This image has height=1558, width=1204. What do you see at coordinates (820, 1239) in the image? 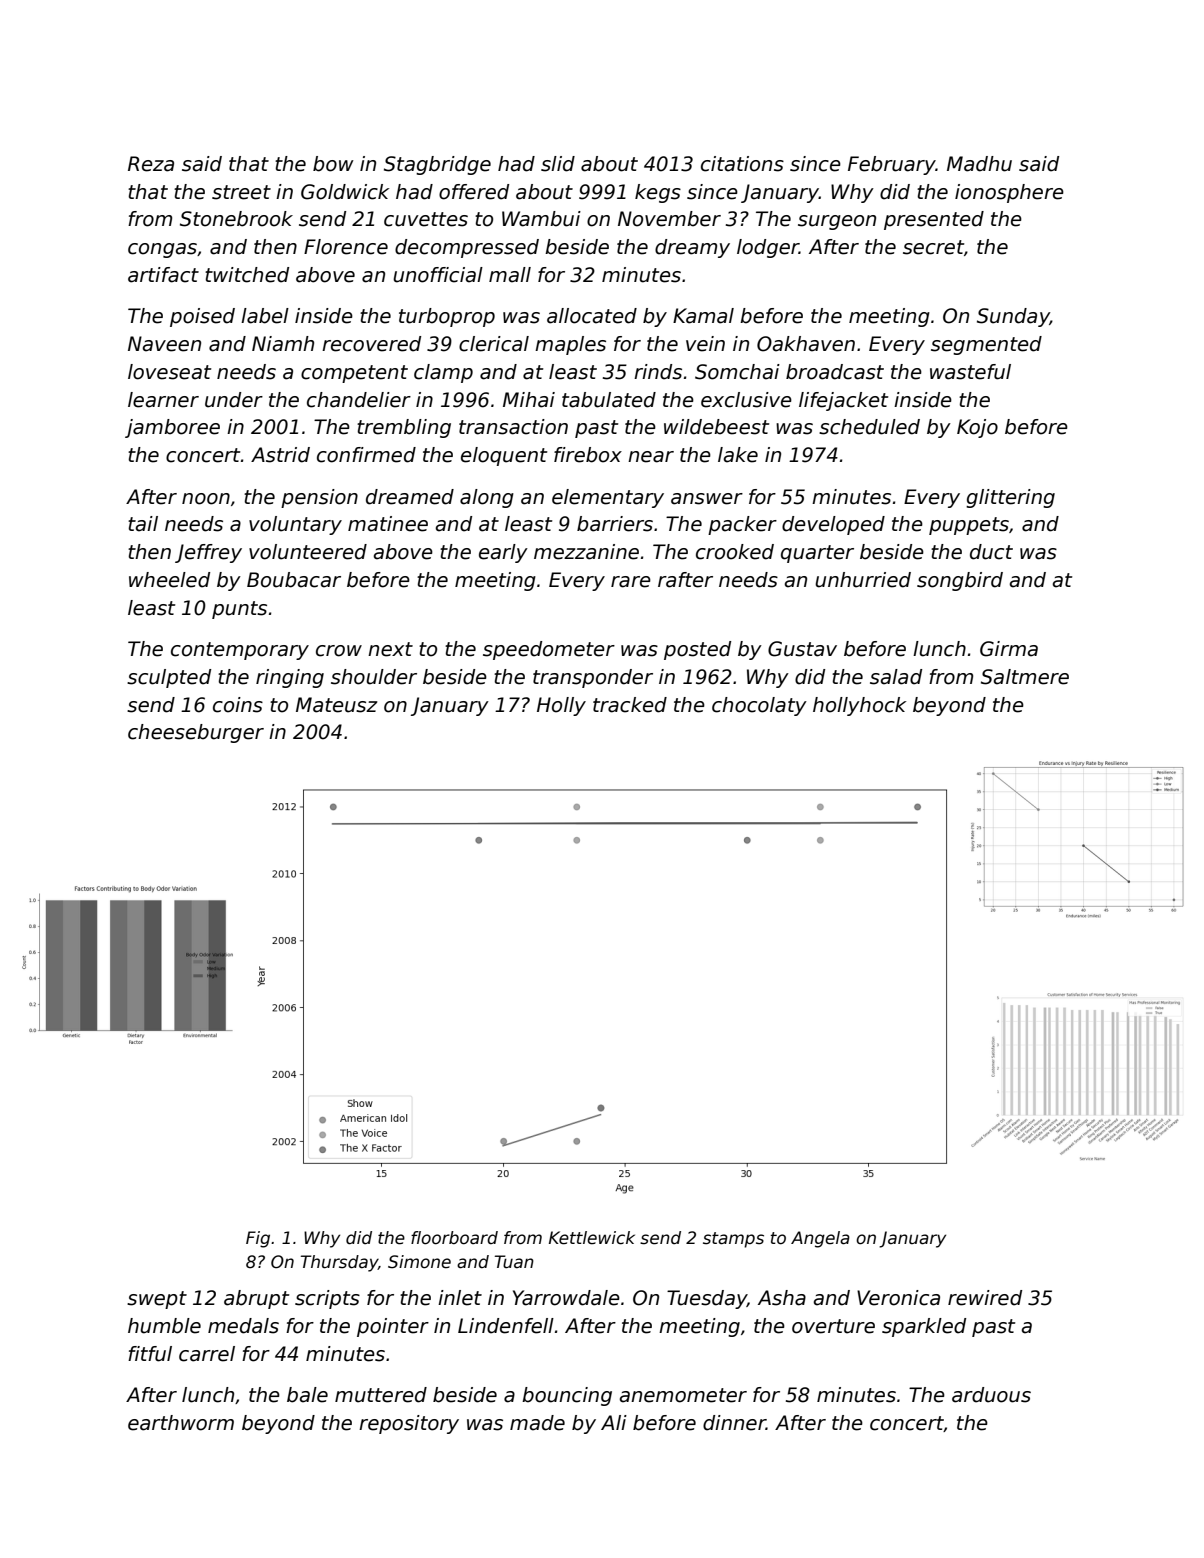
I see `Angela` at bounding box center [820, 1239].
